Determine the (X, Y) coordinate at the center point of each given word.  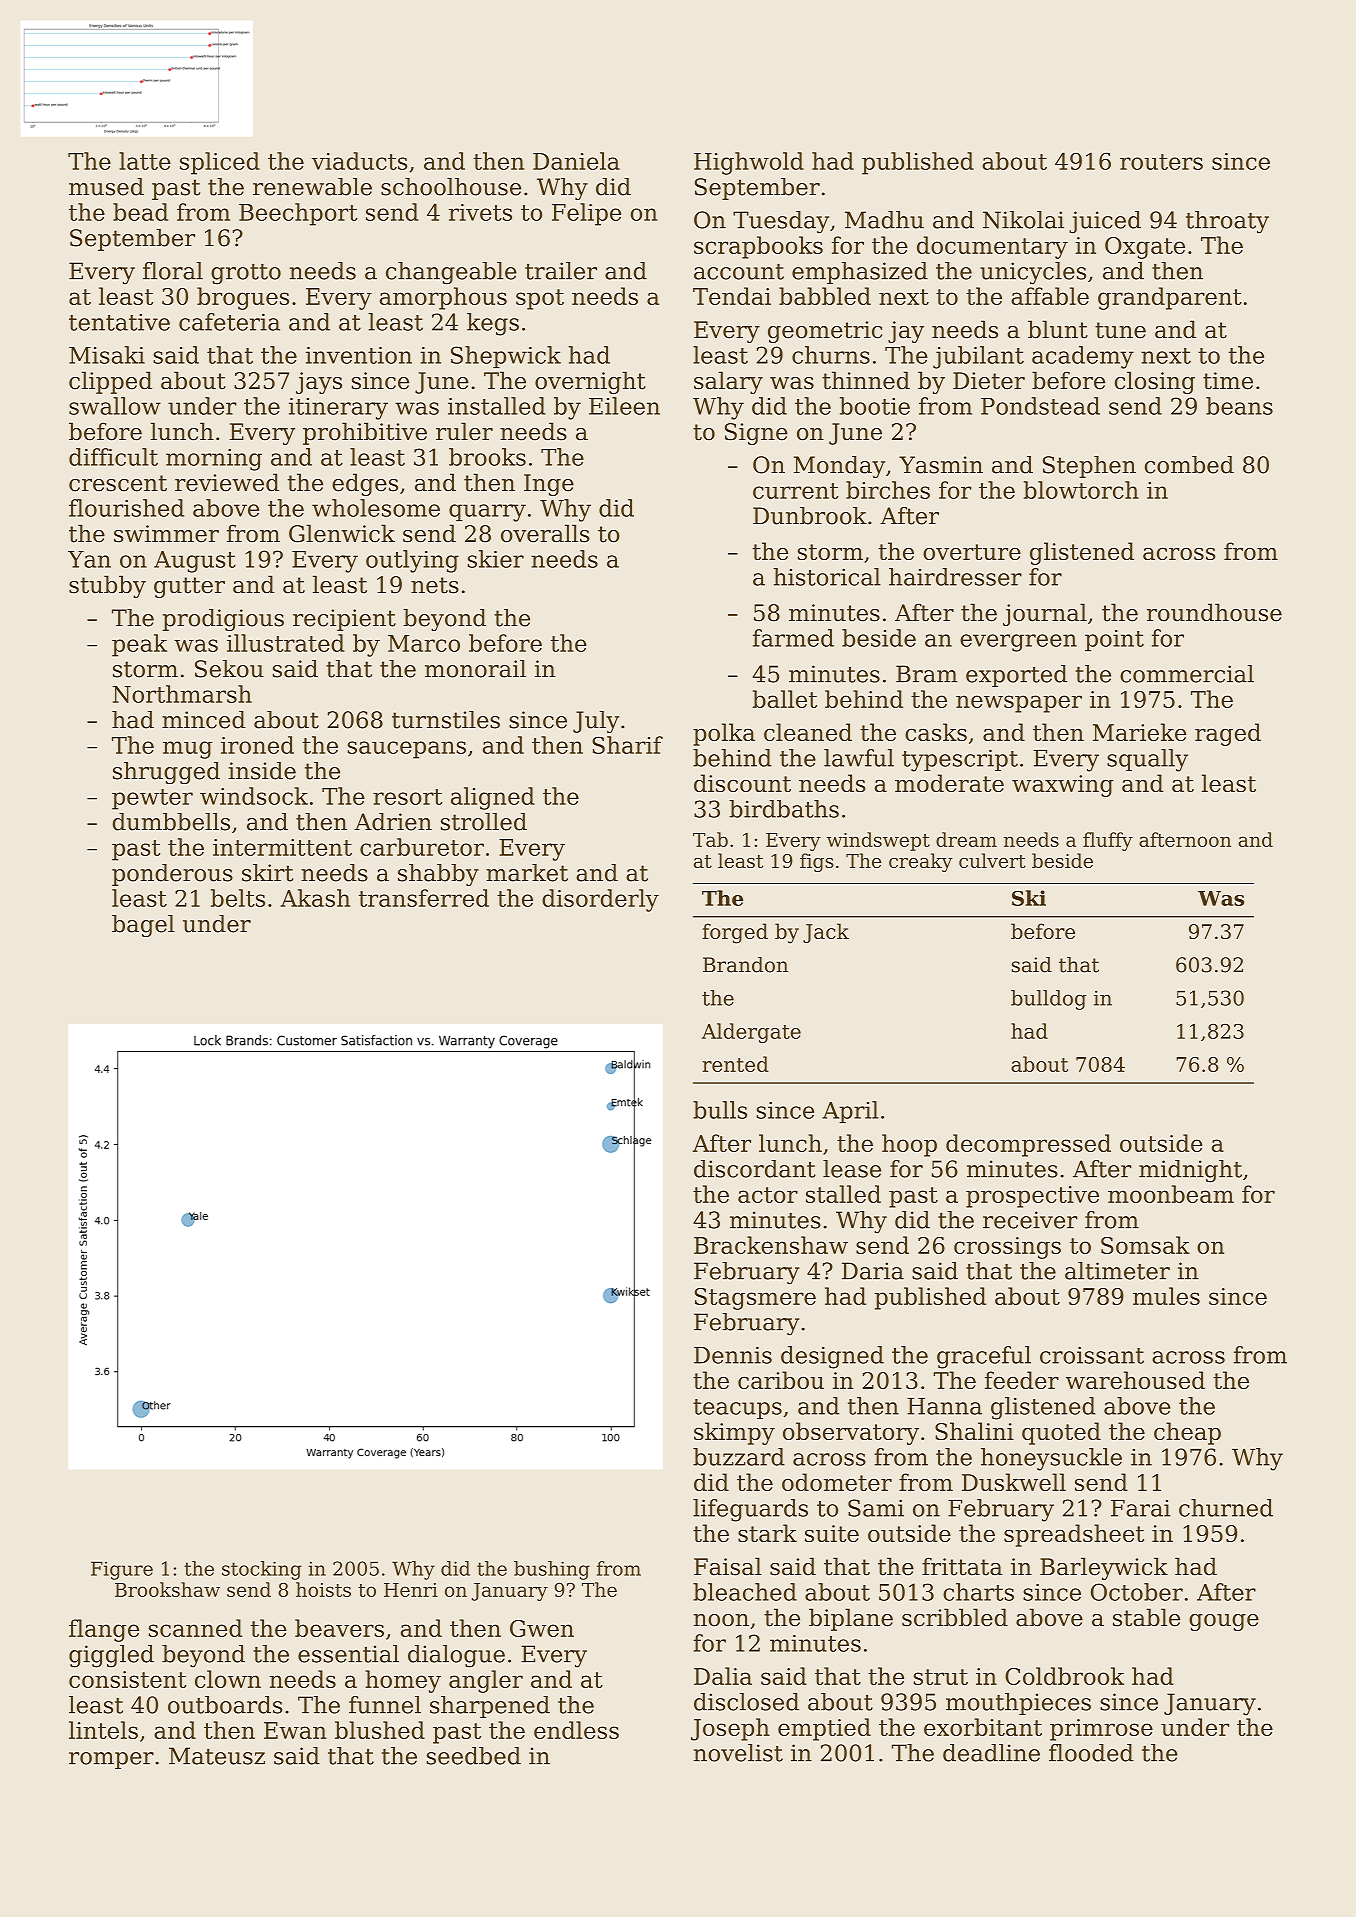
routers (1161, 162)
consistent (128, 1679)
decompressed (1028, 1145)
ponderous (172, 875)
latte (145, 161)
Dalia (723, 1676)
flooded (1091, 1753)
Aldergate (751, 1033)
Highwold (749, 163)
